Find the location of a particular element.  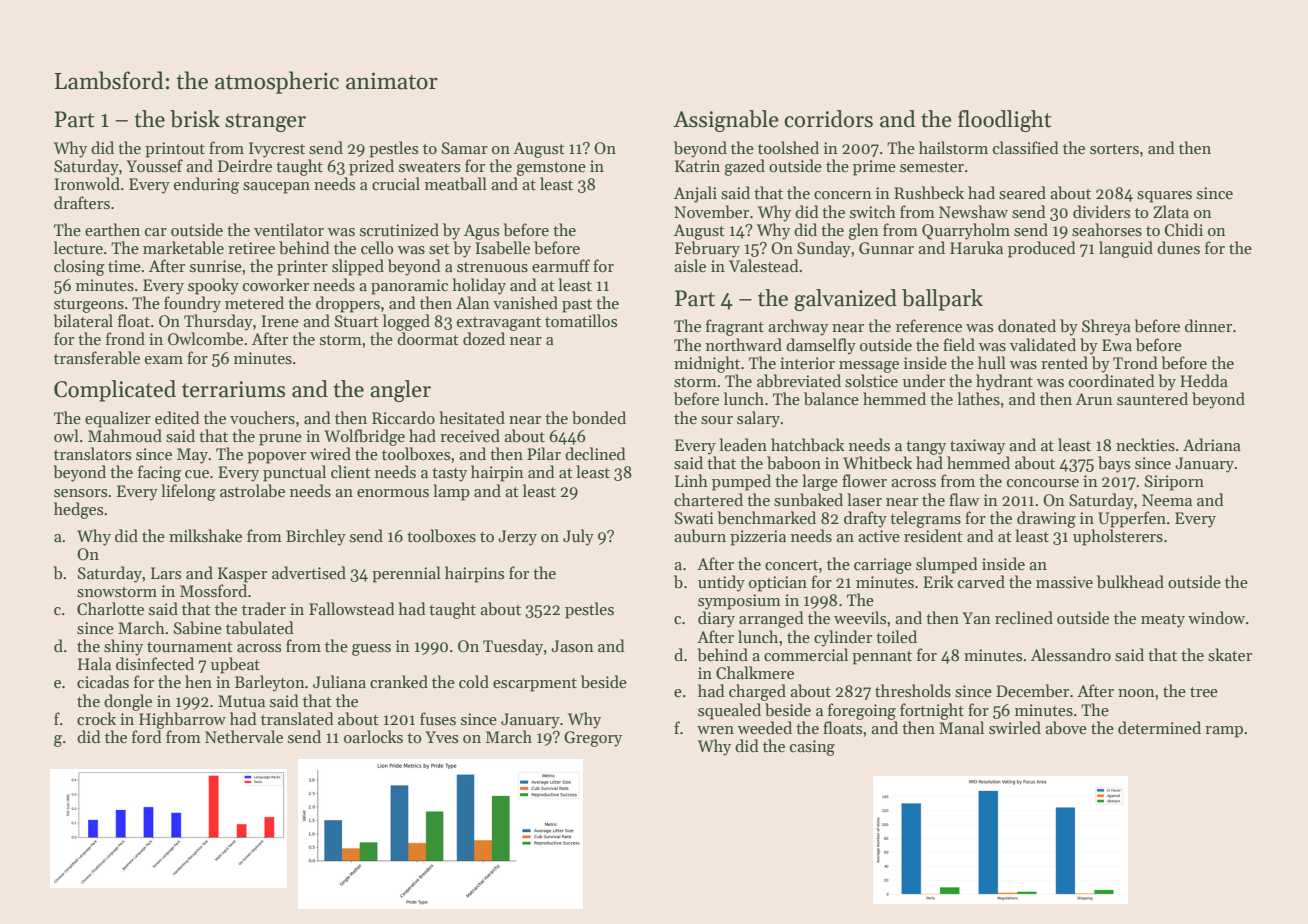

coordinated is located at coordinates (1112, 381).
